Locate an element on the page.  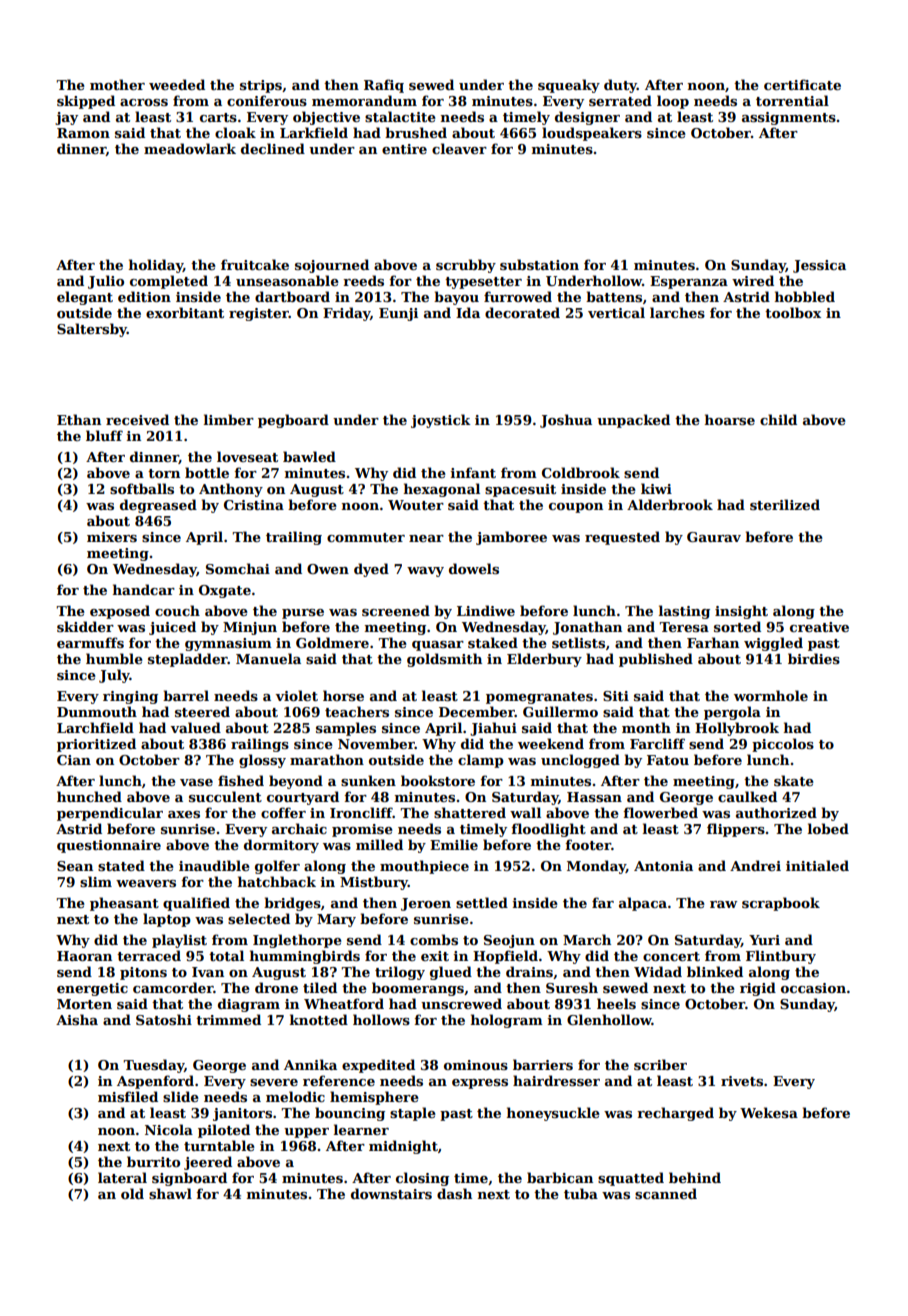
Ramon is located at coordinates (83, 133).
